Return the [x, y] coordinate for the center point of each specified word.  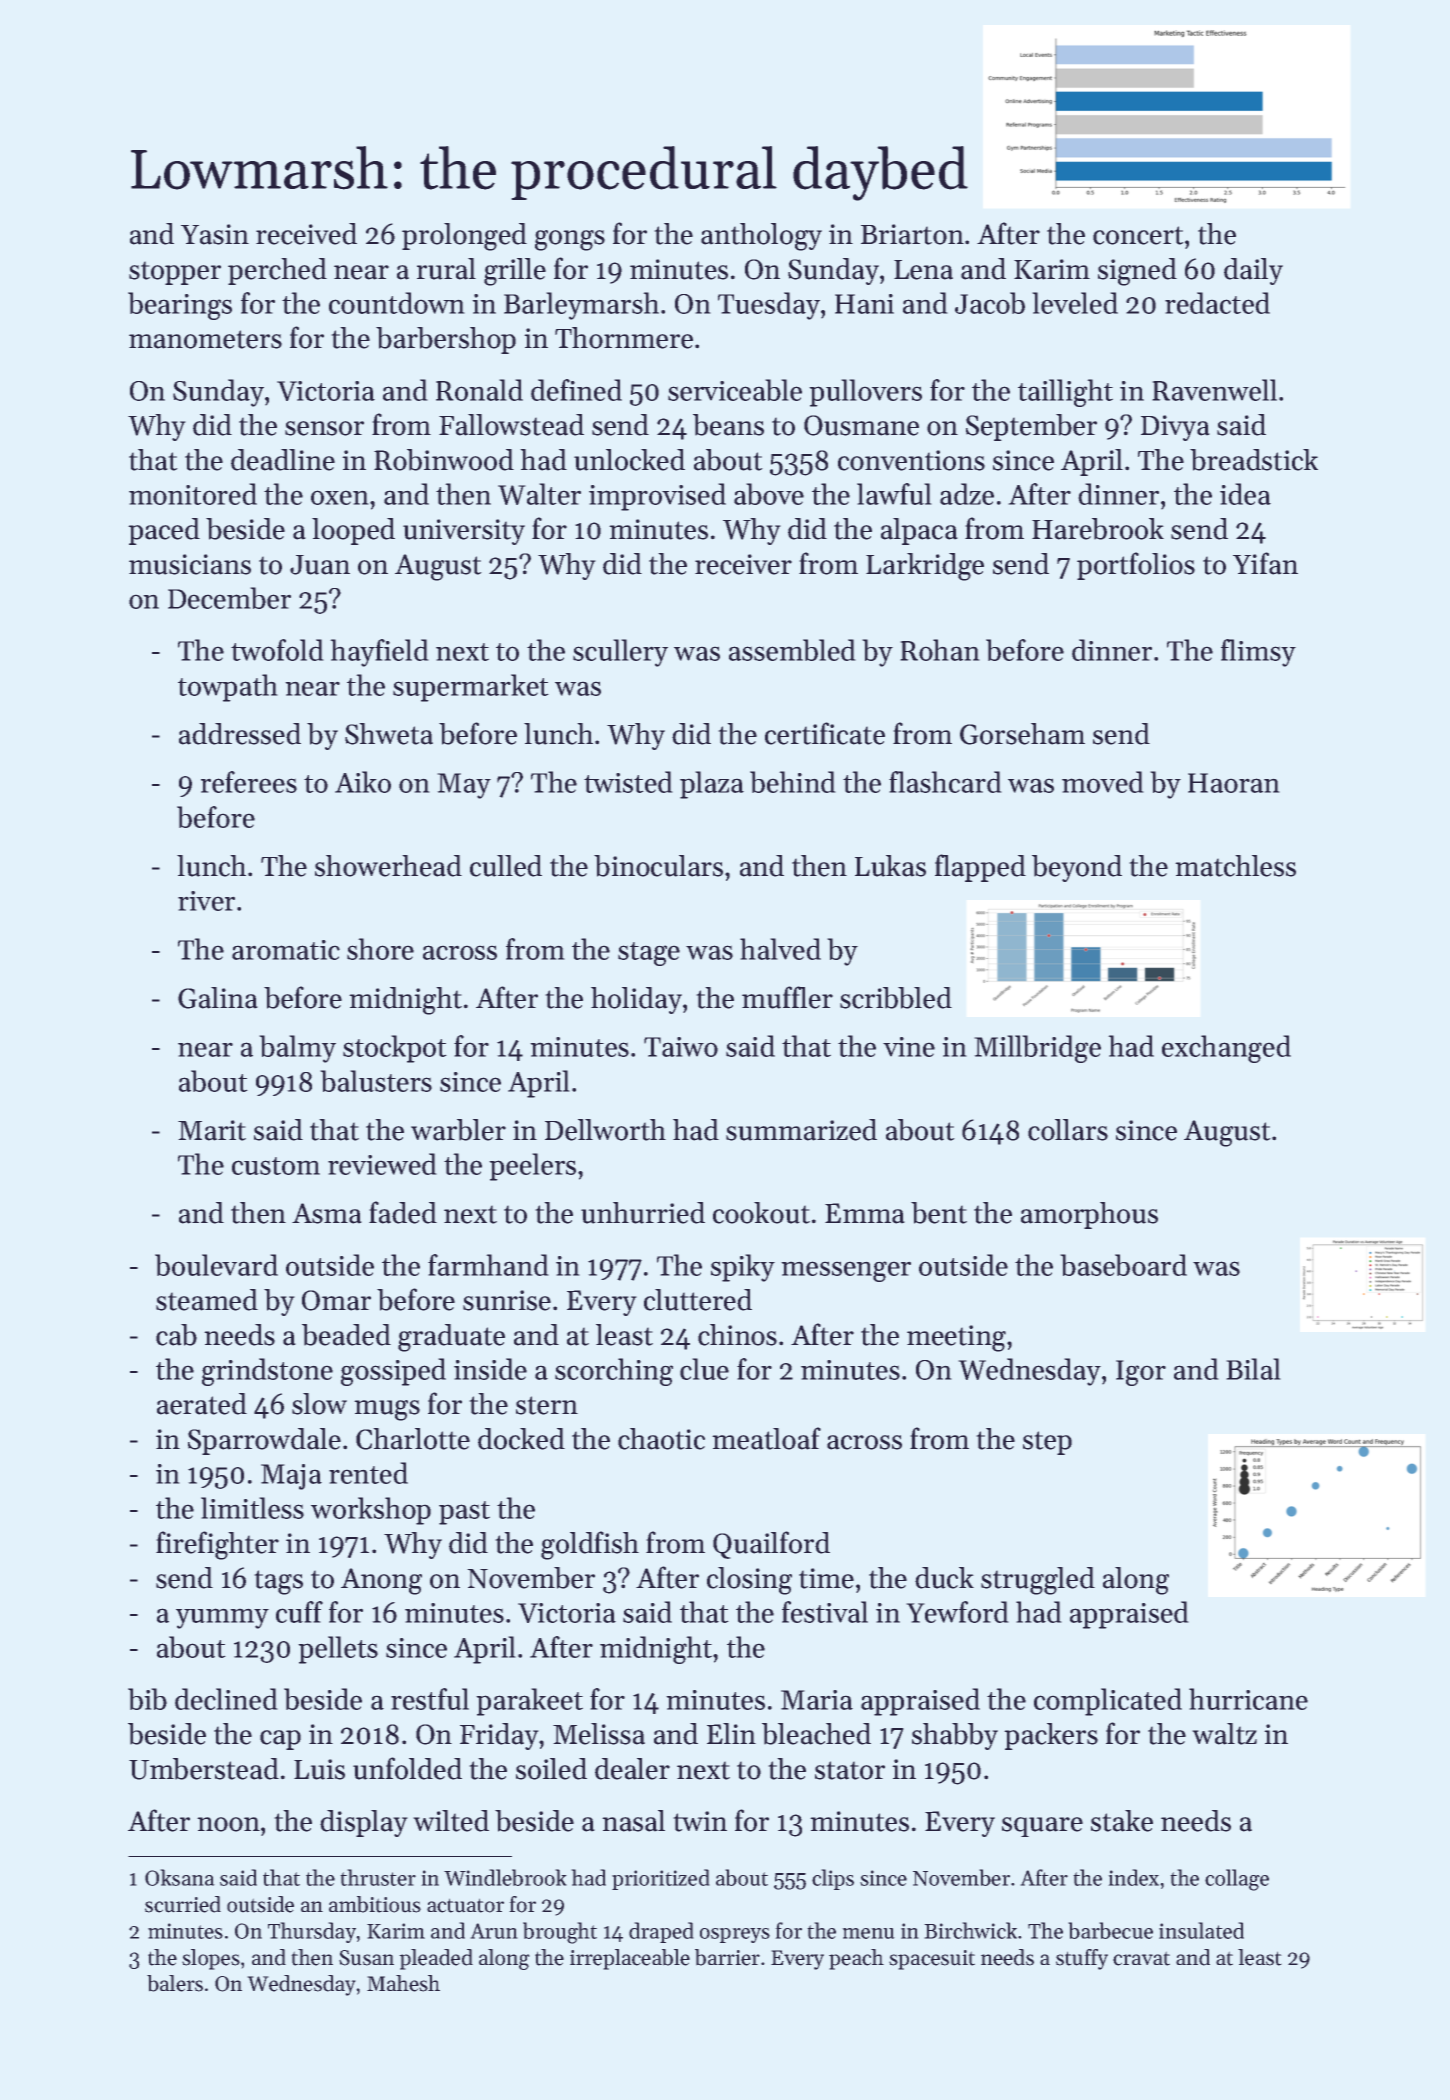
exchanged [1226, 1049]
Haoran [1234, 783]
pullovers [865, 393]
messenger [846, 1271]
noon [228, 1824]
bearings [180, 306]
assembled [792, 650]
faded [403, 1212]
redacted [1217, 303]
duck [944, 1578]
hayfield [379, 653]
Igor [1141, 1373]
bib [147, 1699]
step [1047, 1443]
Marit [212, 1130]
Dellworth [605, 1130]
